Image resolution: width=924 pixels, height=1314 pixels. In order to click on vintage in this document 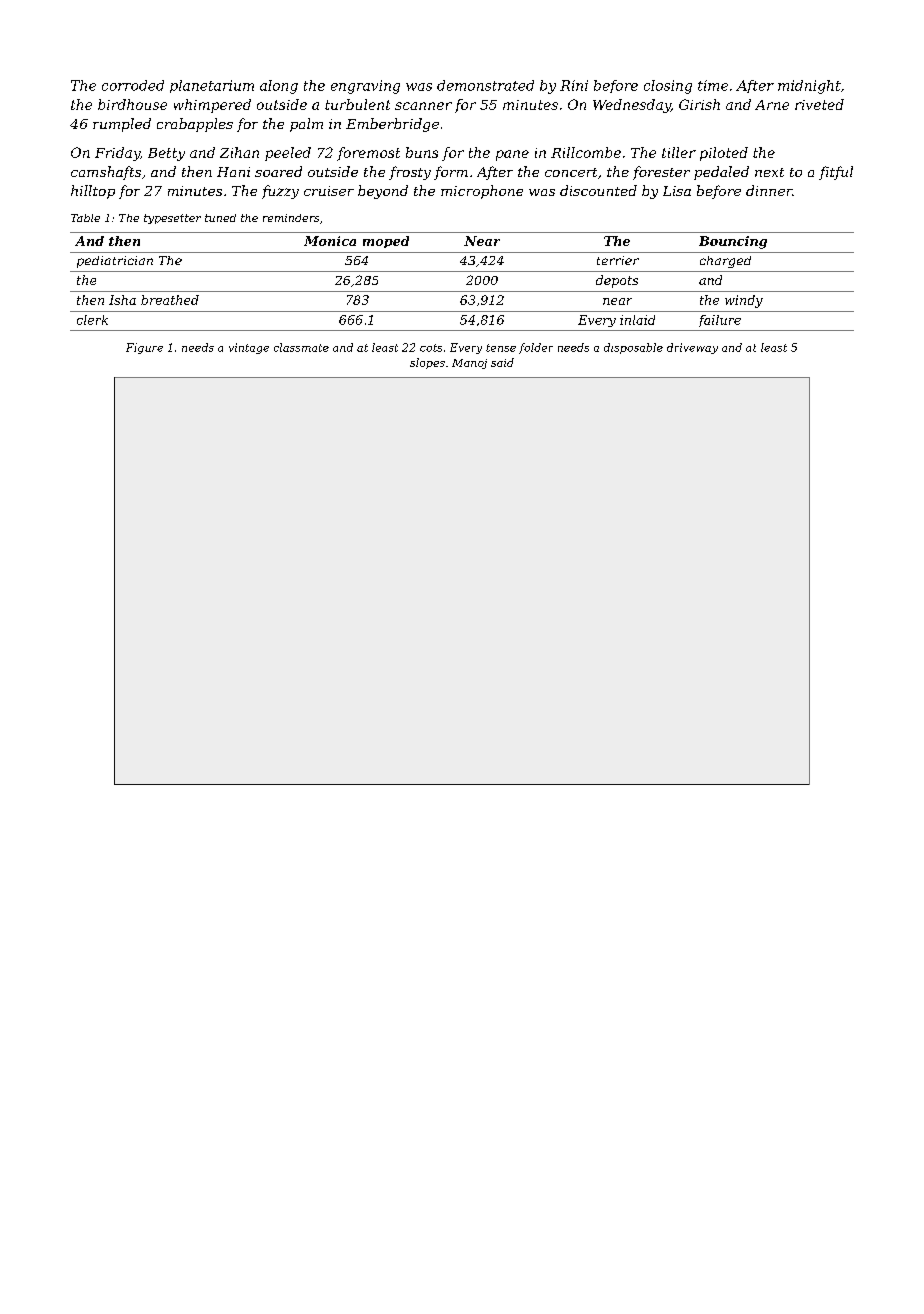, I will do `click(249, 348)`.
